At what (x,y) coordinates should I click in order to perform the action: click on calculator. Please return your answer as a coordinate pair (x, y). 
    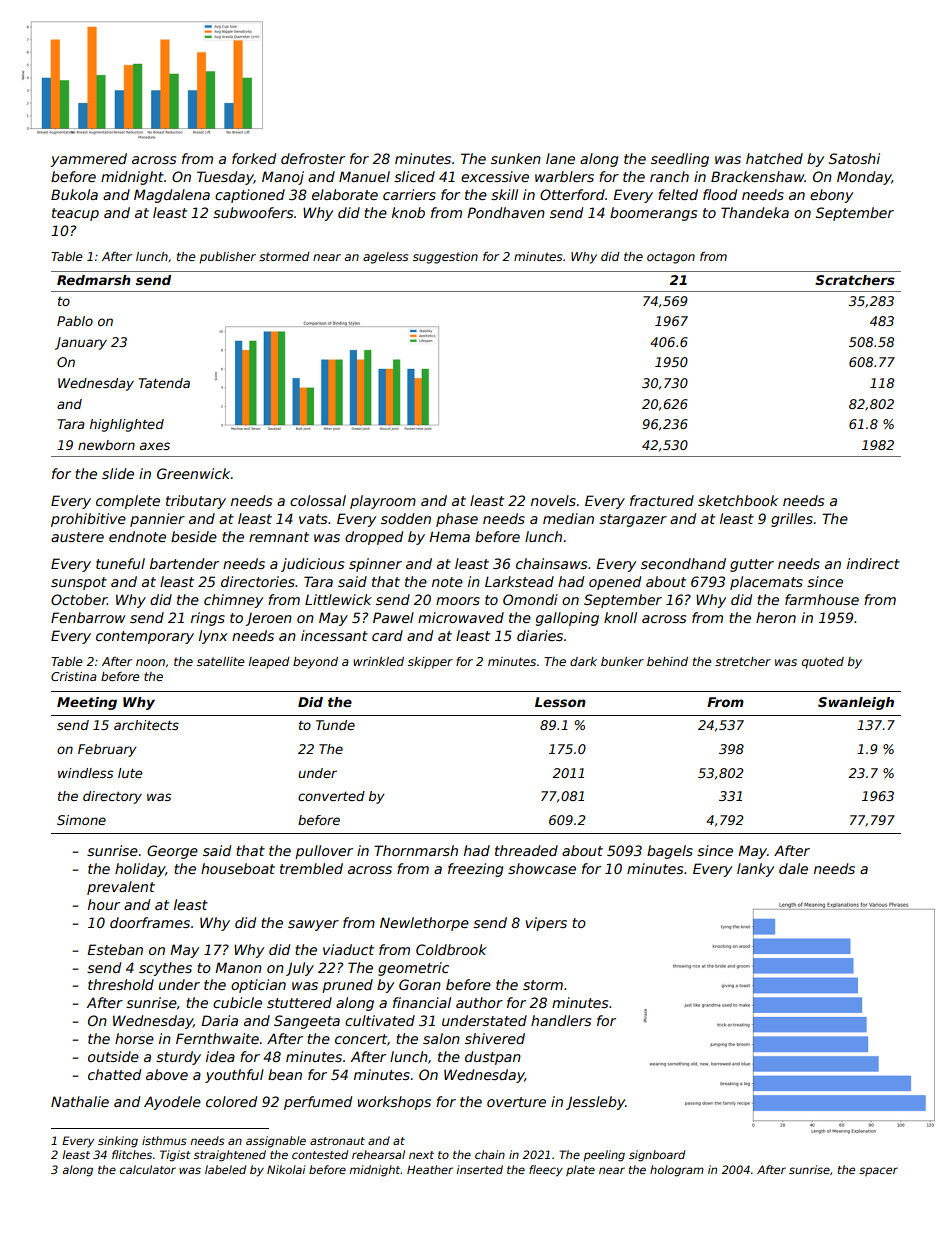
    Looking at the image, I should click on (148, 1169).
